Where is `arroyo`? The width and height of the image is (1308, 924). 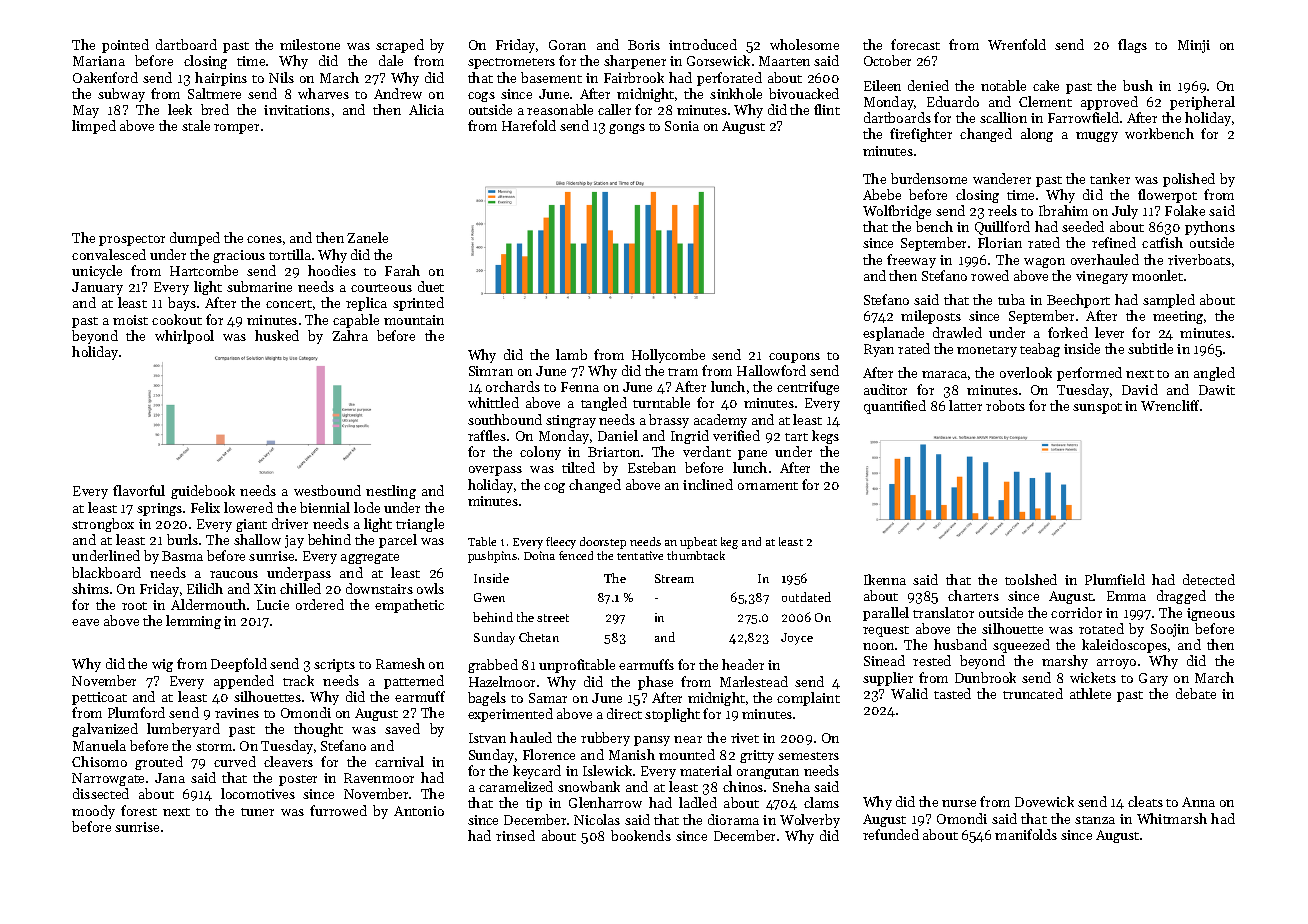
arroyo is located at coordinates (1116, 664).
